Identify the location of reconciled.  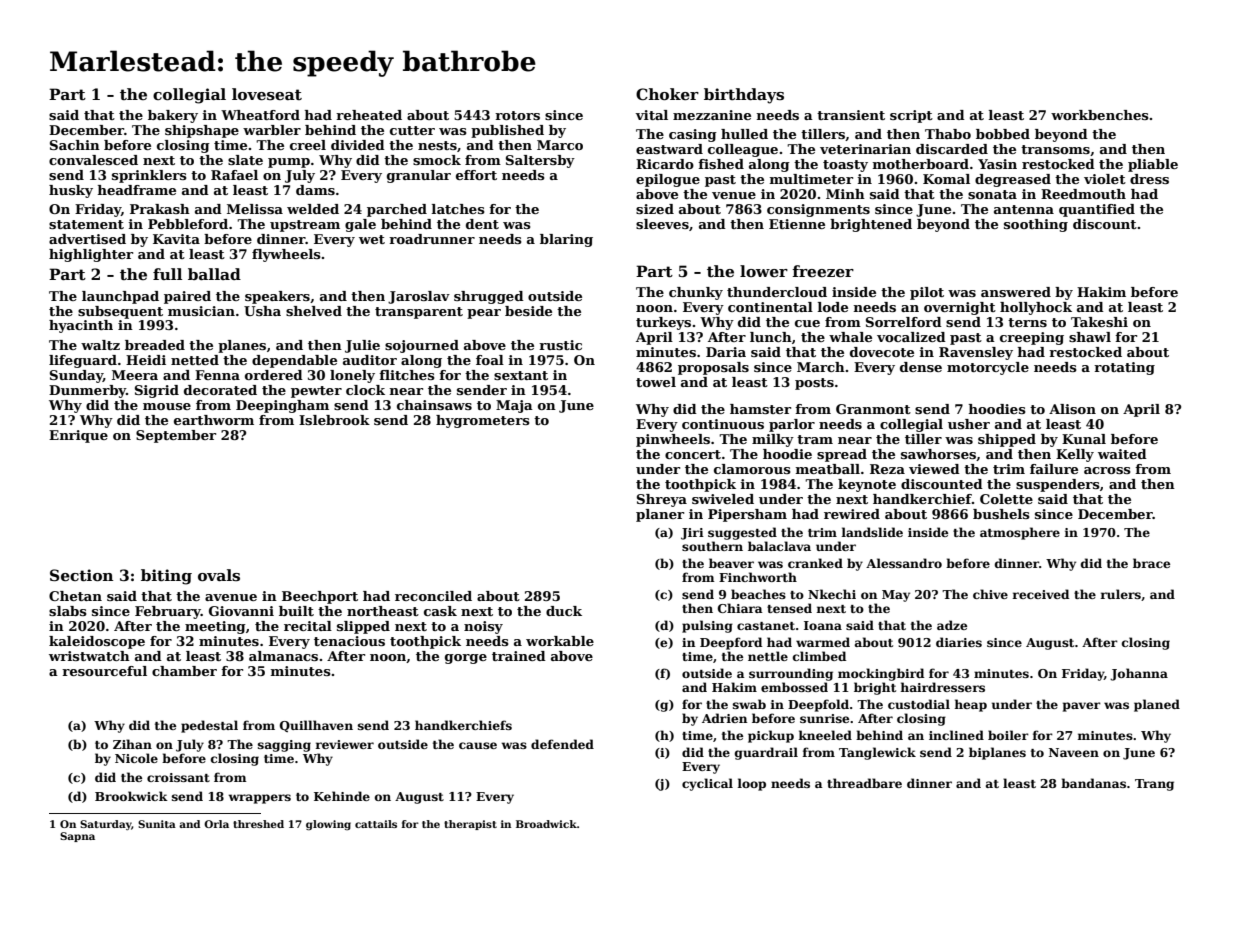
(433, 596).
